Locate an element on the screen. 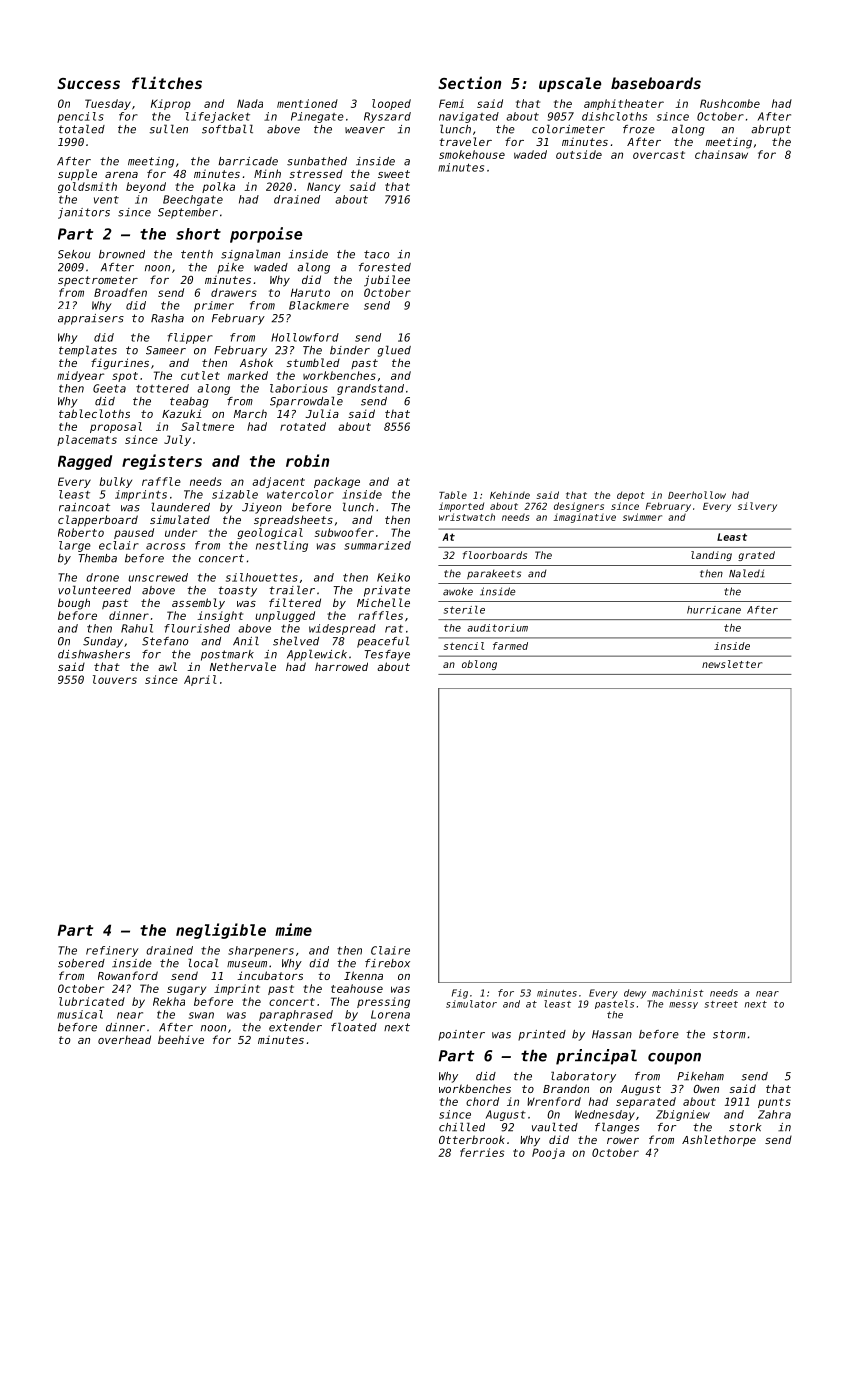 The image size is (849, 1400). flitches is located at coordinates (167, 82).
